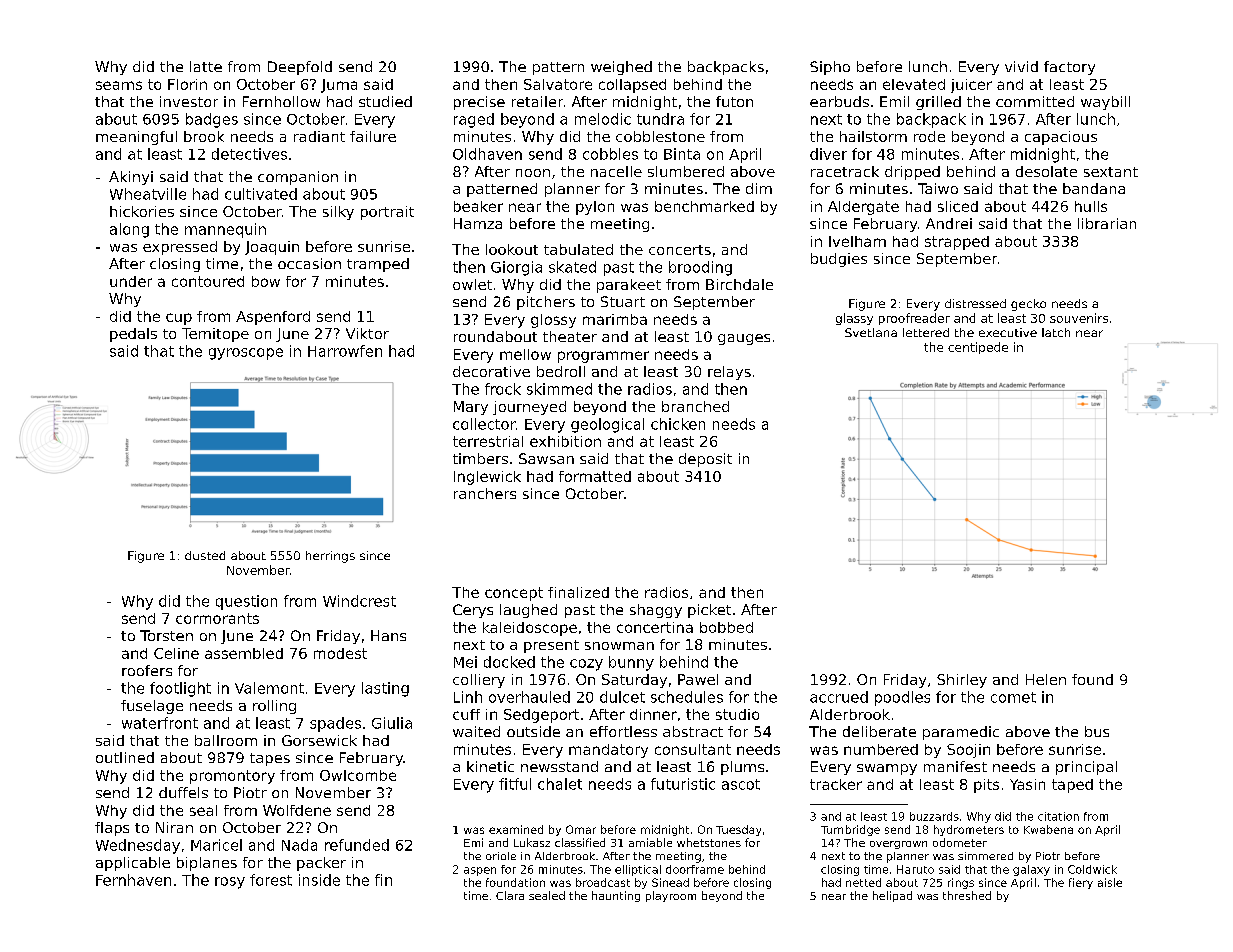 Image resolution: width=1233 pixels, height=952 pixels. What do you see at coordinates (726, 627) in the document?
I see `bobbed` at bounding box center [726, 627].
